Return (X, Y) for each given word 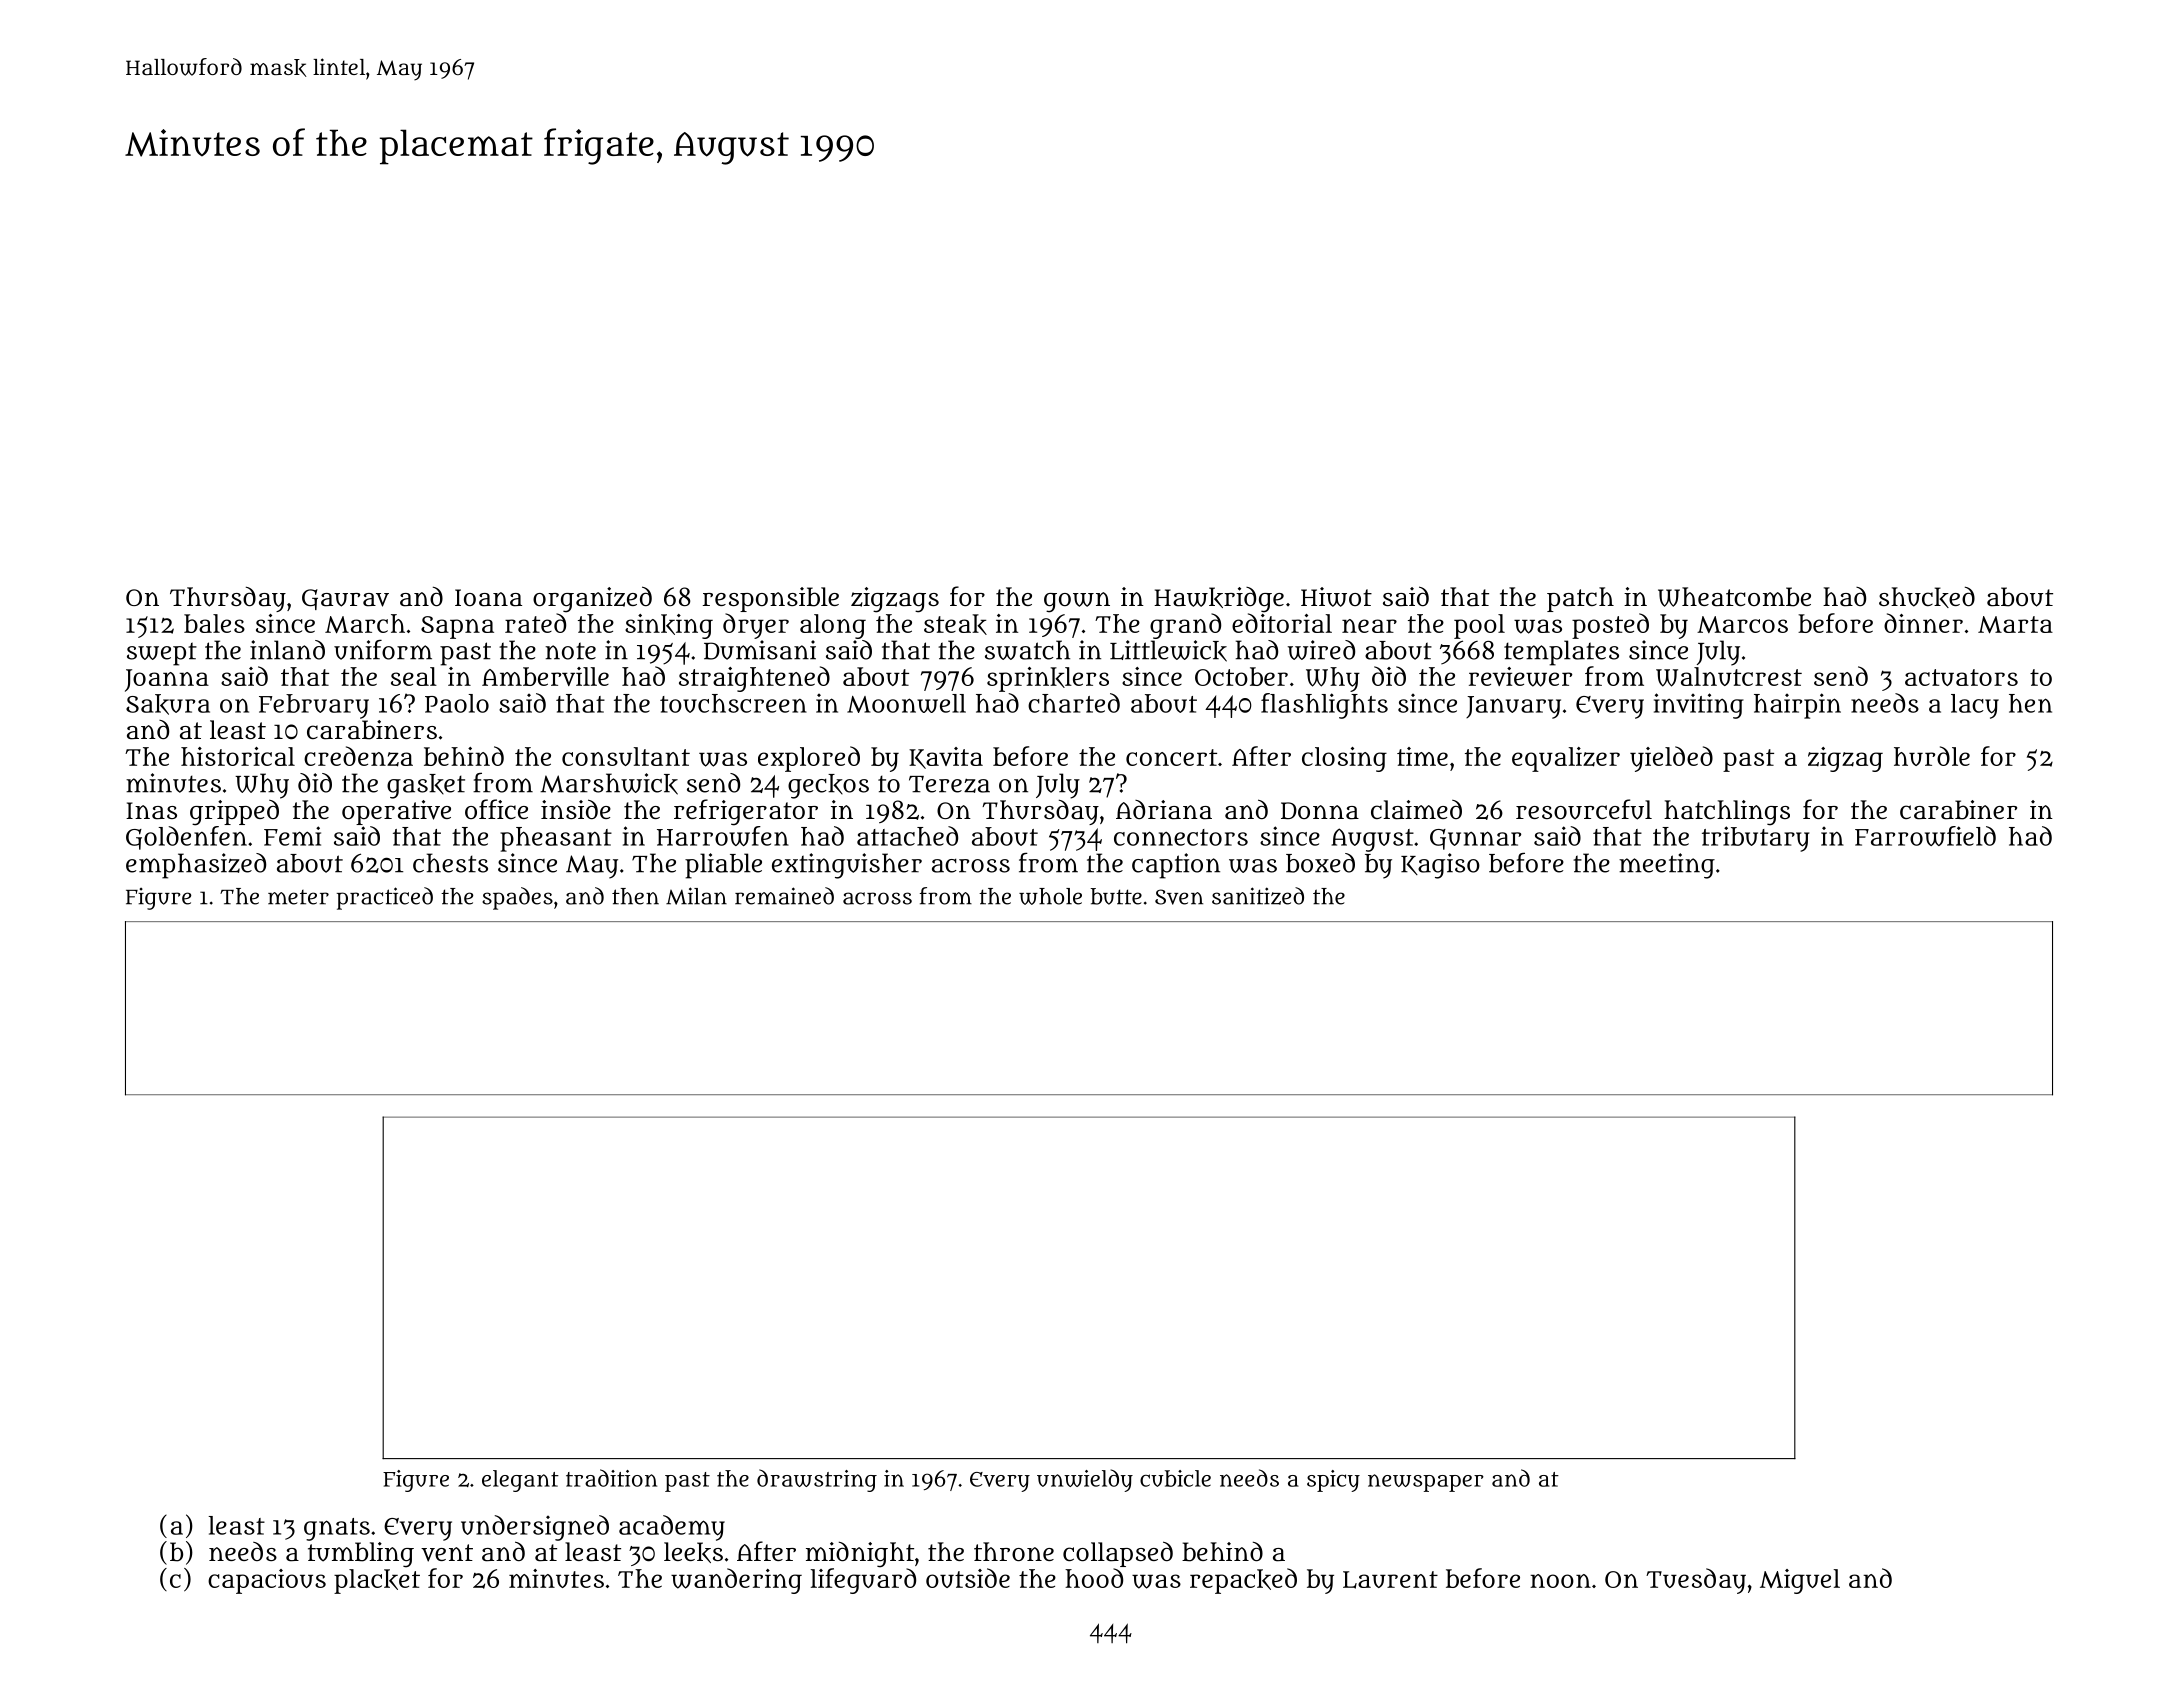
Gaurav (345, 599)
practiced (385, 898)
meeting (1667, 866)
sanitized (1258, 896)
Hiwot (1336, 597)
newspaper (1426, 1483)
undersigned (535, 1528)
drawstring (817, 1480)
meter (298, 897)
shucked (1927, 597)
